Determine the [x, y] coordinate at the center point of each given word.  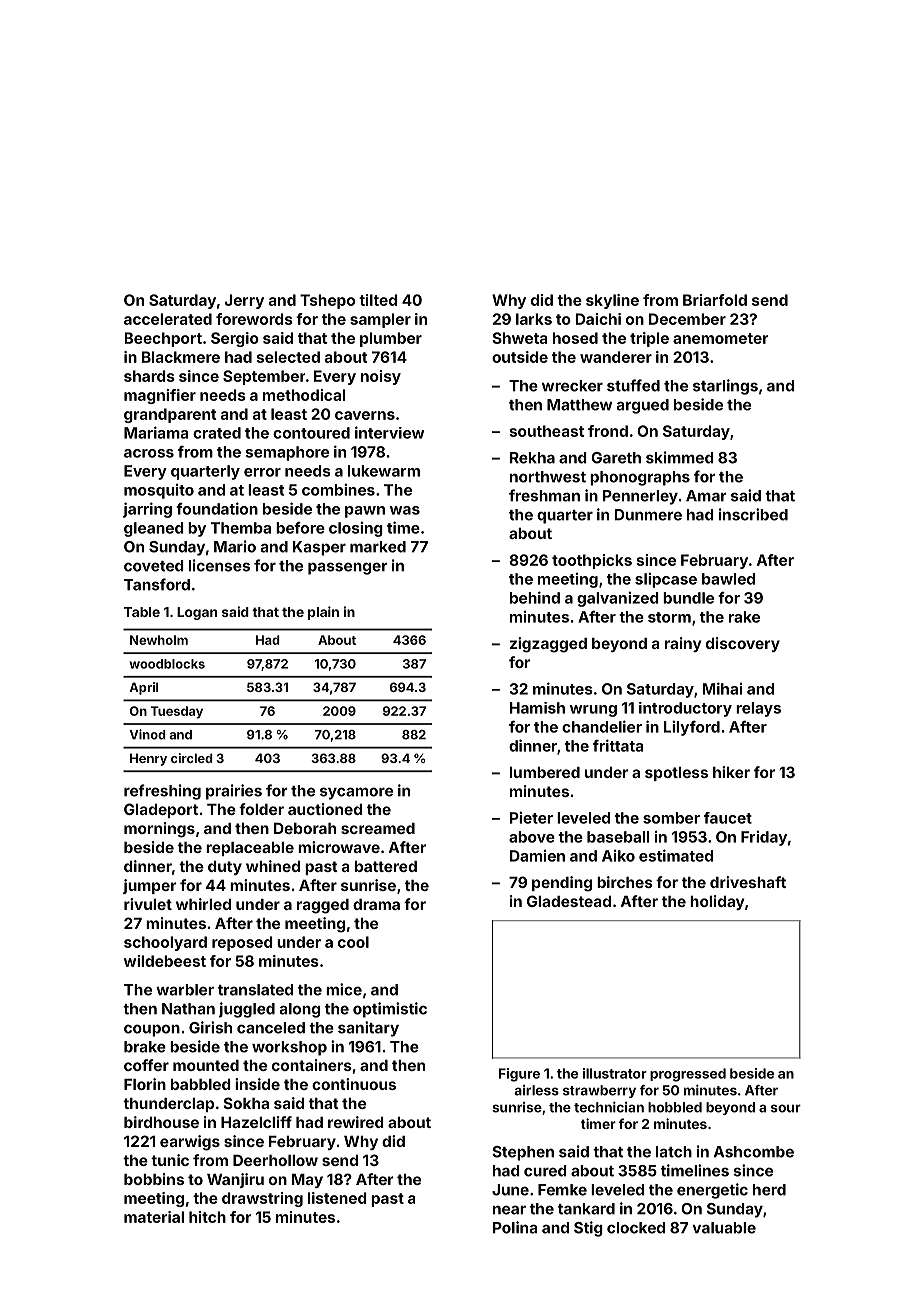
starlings [725, 387]
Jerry [244, 301]
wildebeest [165, 961]
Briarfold [715, 300]
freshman [544, 495]
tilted [378, 300]
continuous [354, 1084]
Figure [519, 1075]
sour [786, 1108]
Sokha [246, 1103]
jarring [147, 510]
